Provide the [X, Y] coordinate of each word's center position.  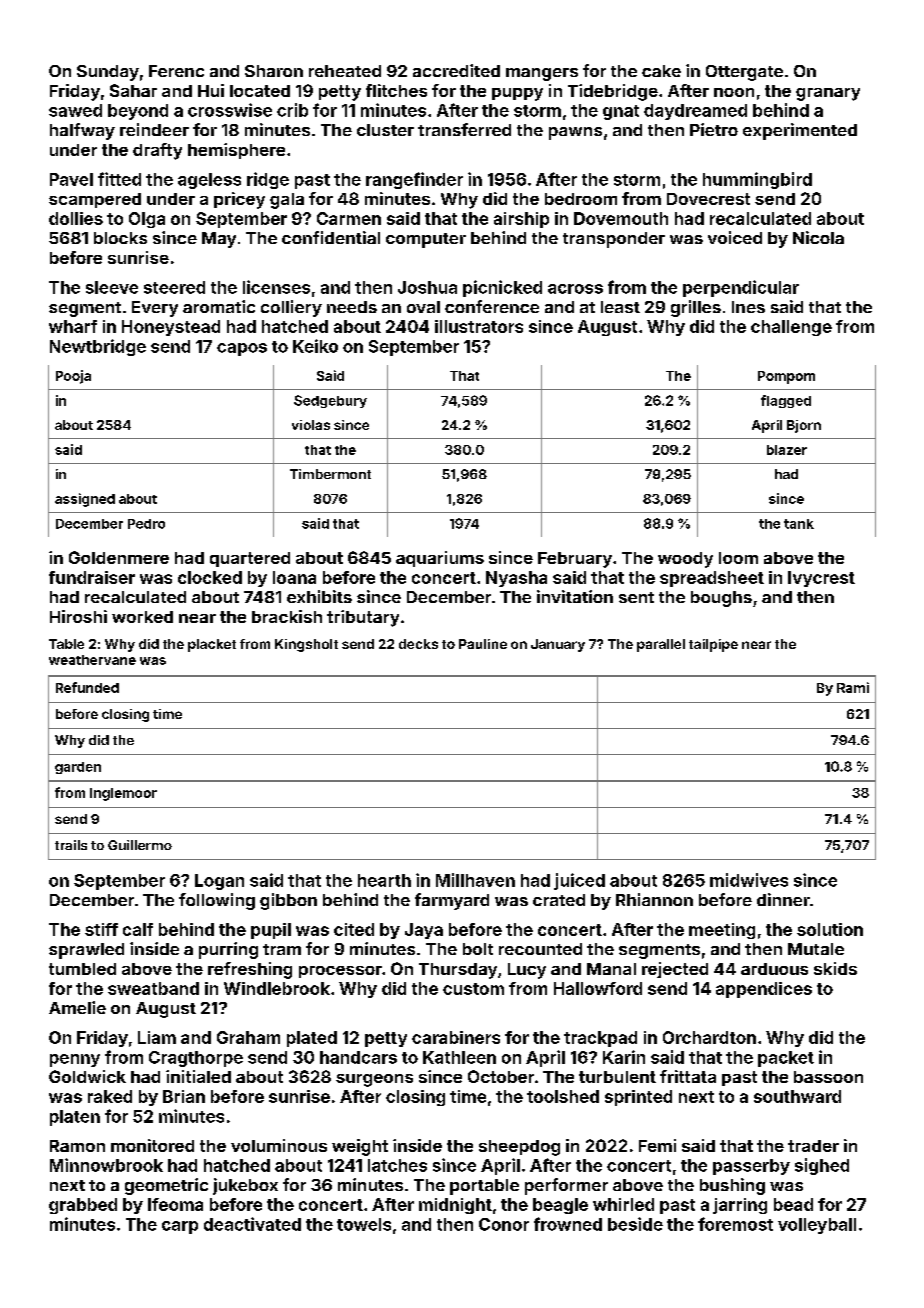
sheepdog [519, 1148]
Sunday [108, 73]
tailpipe [713, 645]
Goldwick [87, 1076]
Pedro [146, 524]
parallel [661, 645]
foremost [735, 1224]
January [558, 645]
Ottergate [744, 73]
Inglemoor [123, 794]
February [575, 560]
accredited [456, 70]
